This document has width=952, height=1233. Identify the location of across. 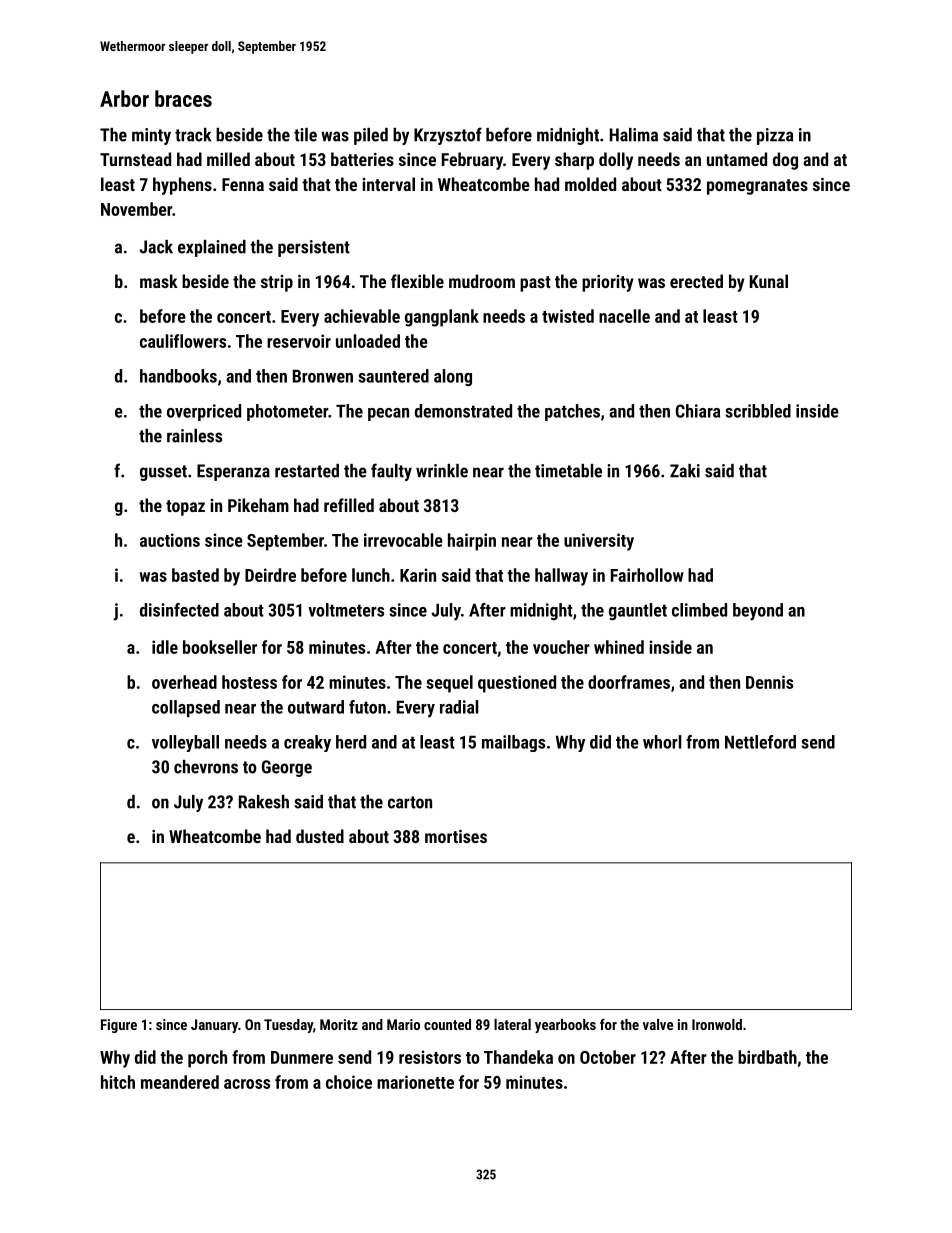
(247, 1084).
